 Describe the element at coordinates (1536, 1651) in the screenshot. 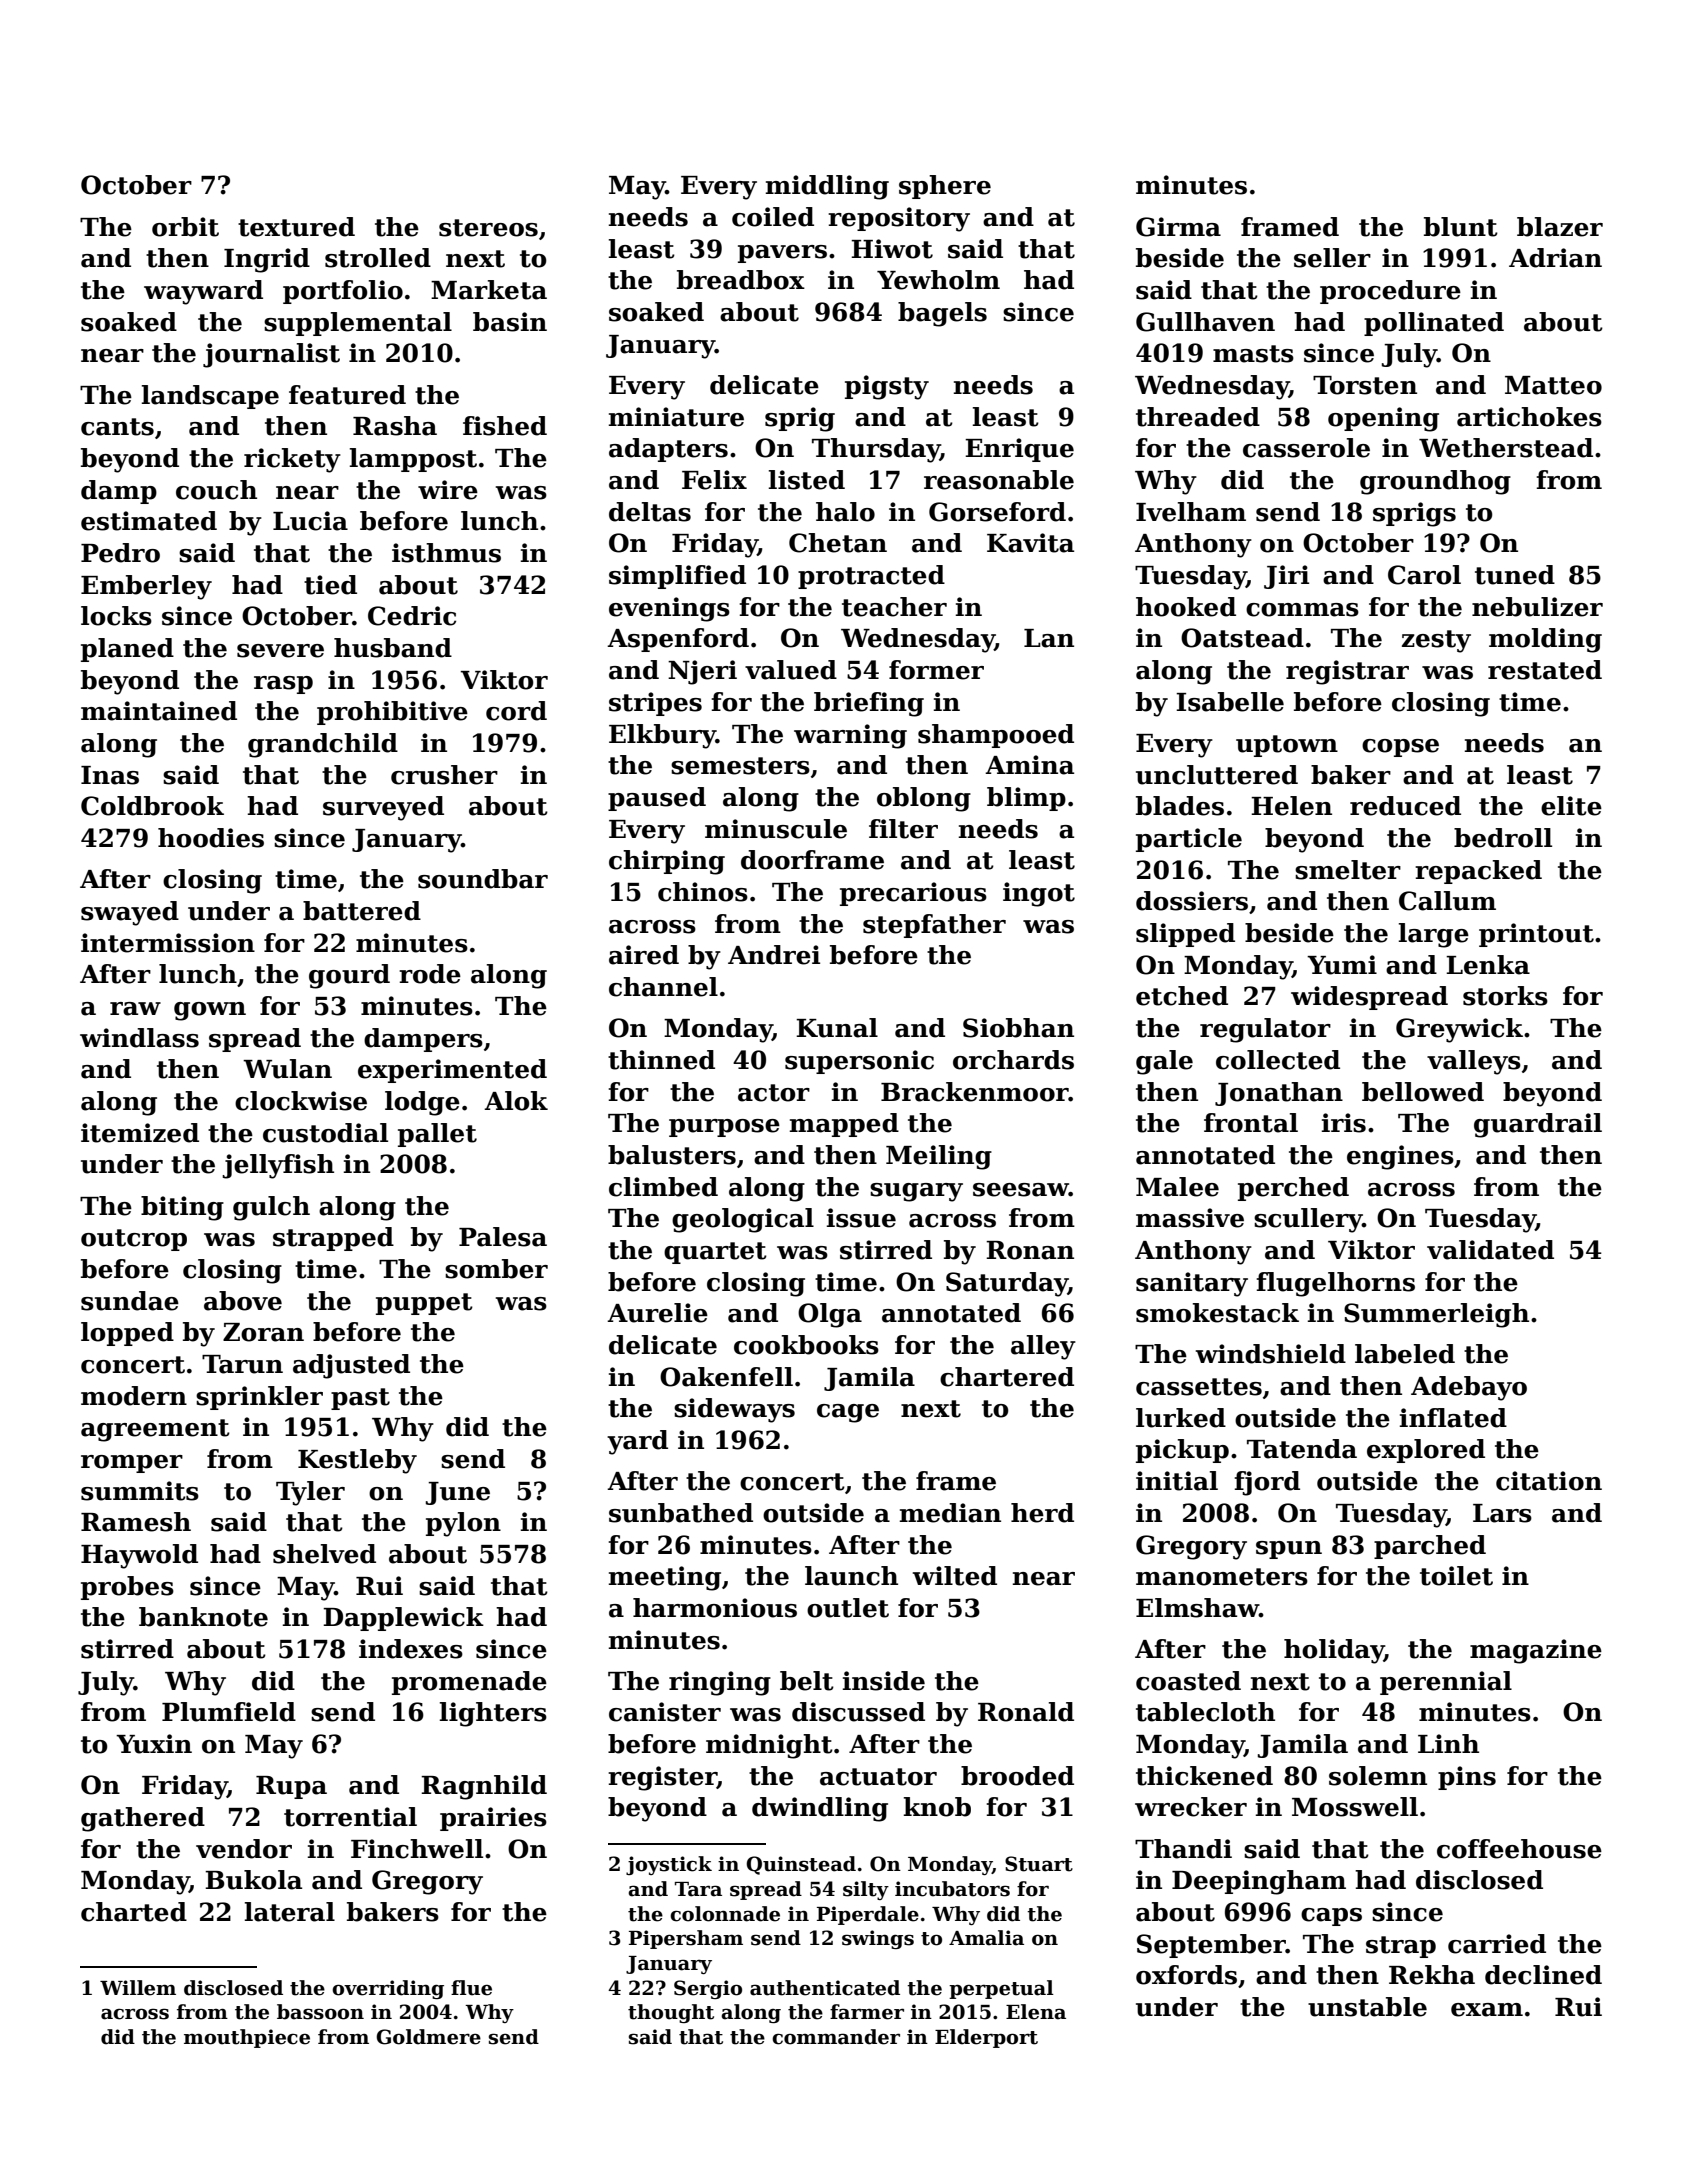

I see `magazine` at that location.
